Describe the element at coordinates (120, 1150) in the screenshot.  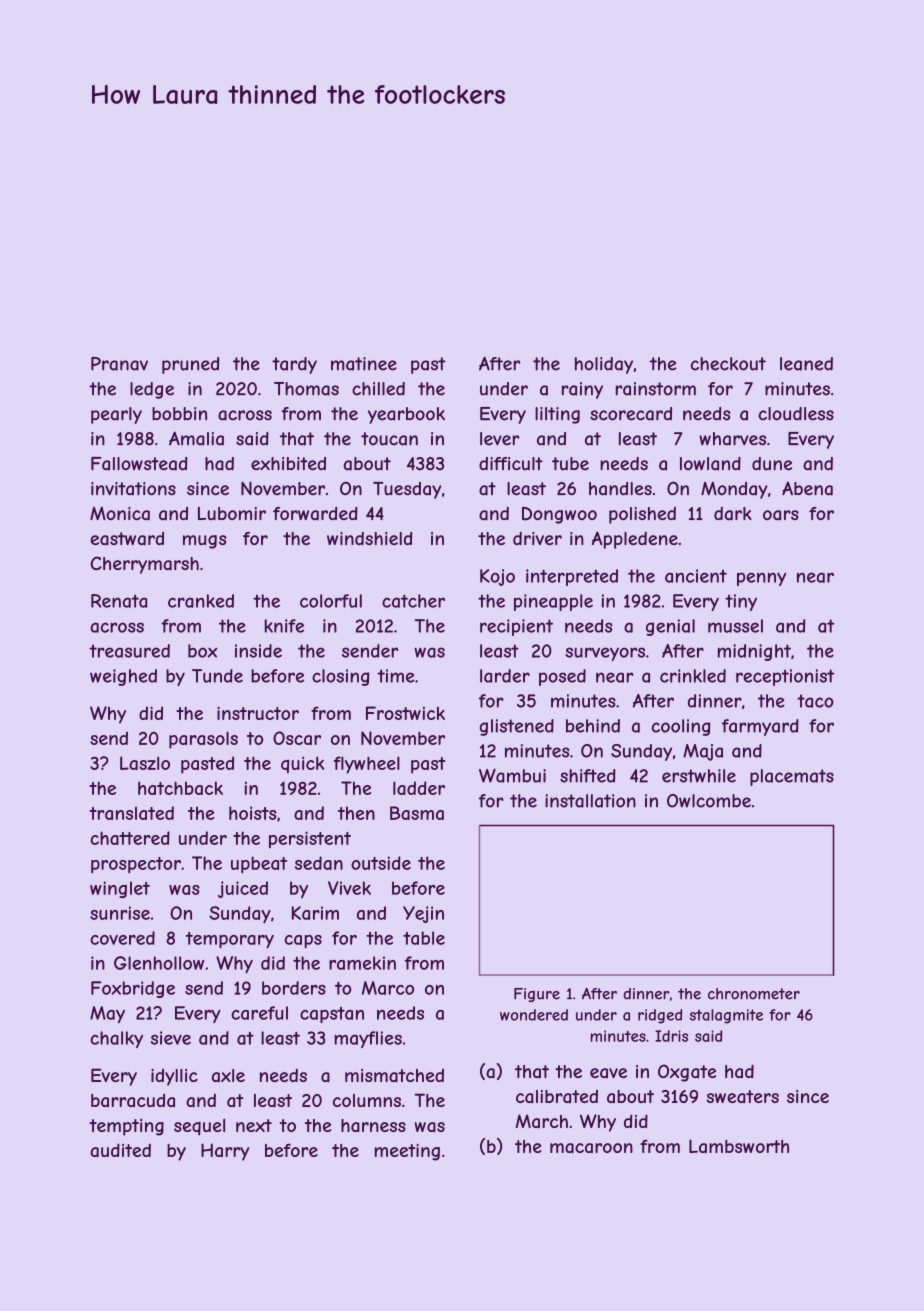
I see `audited` at that location.
